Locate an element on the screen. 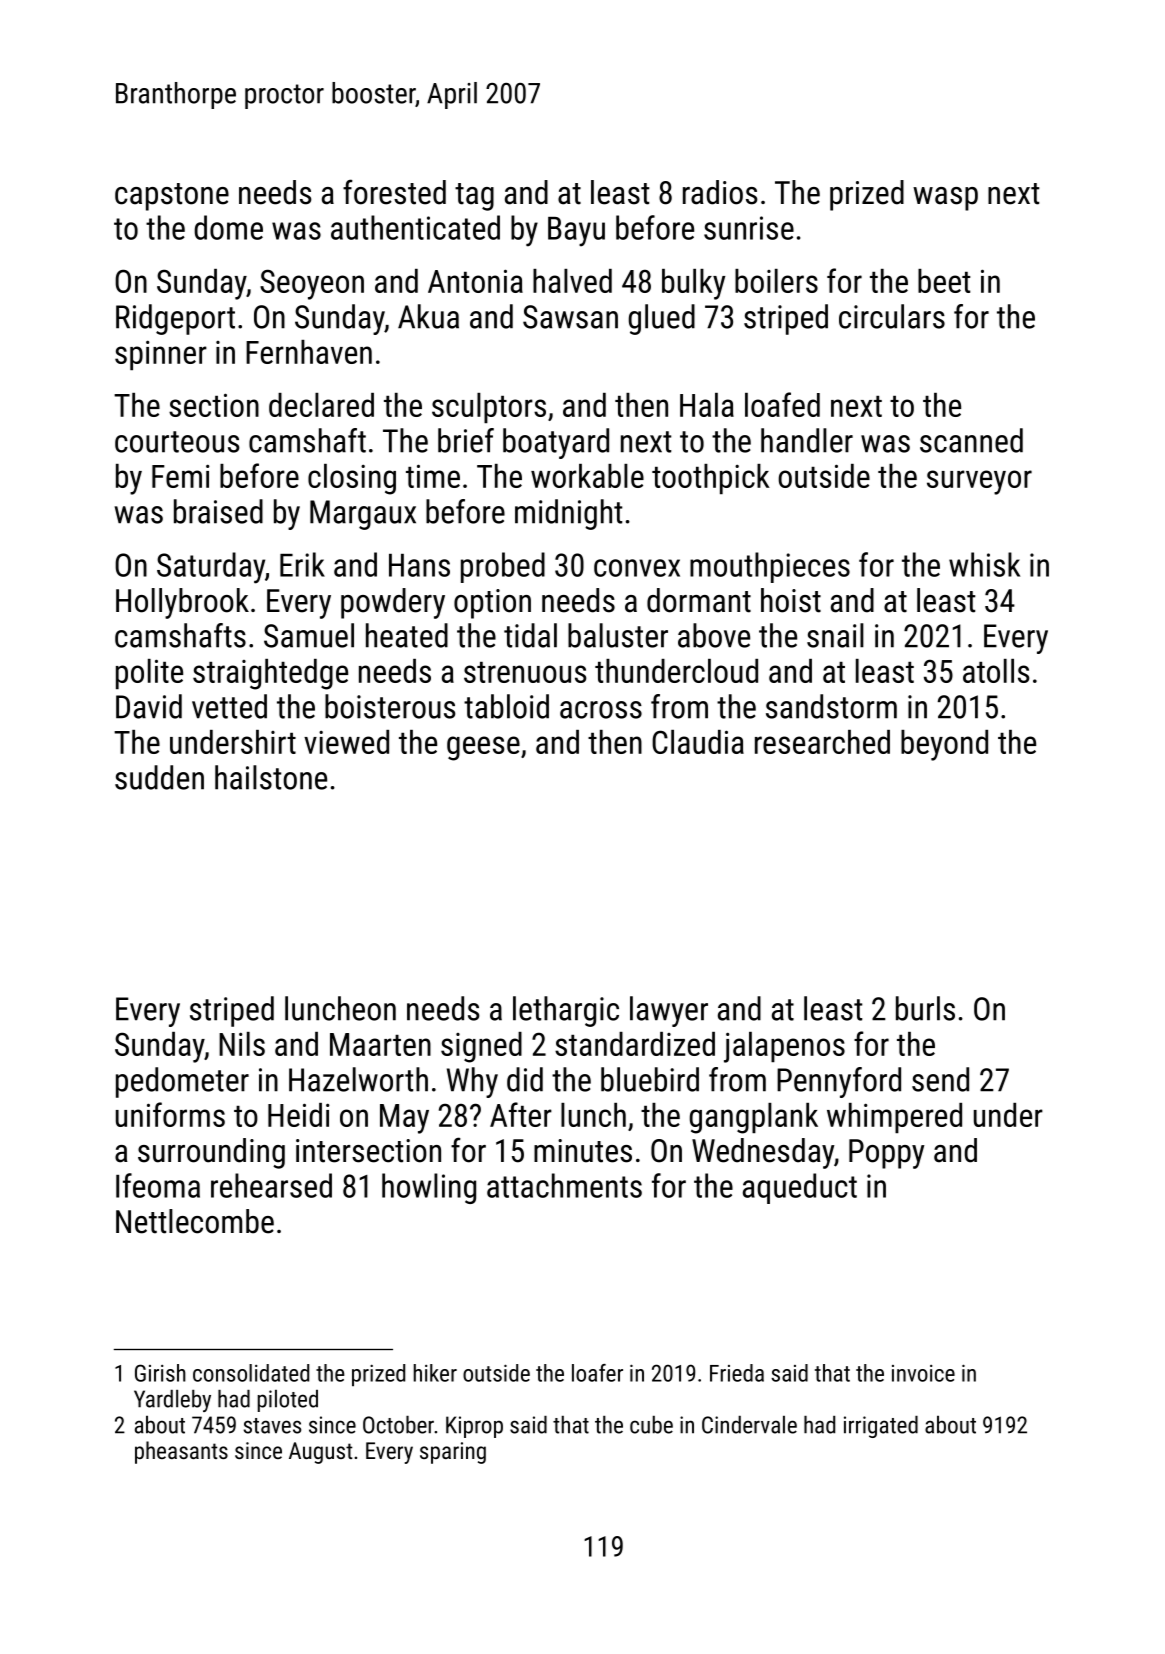 This screenshot has height=1654, width=1165. capstone is located at coordinates (172, 197).
